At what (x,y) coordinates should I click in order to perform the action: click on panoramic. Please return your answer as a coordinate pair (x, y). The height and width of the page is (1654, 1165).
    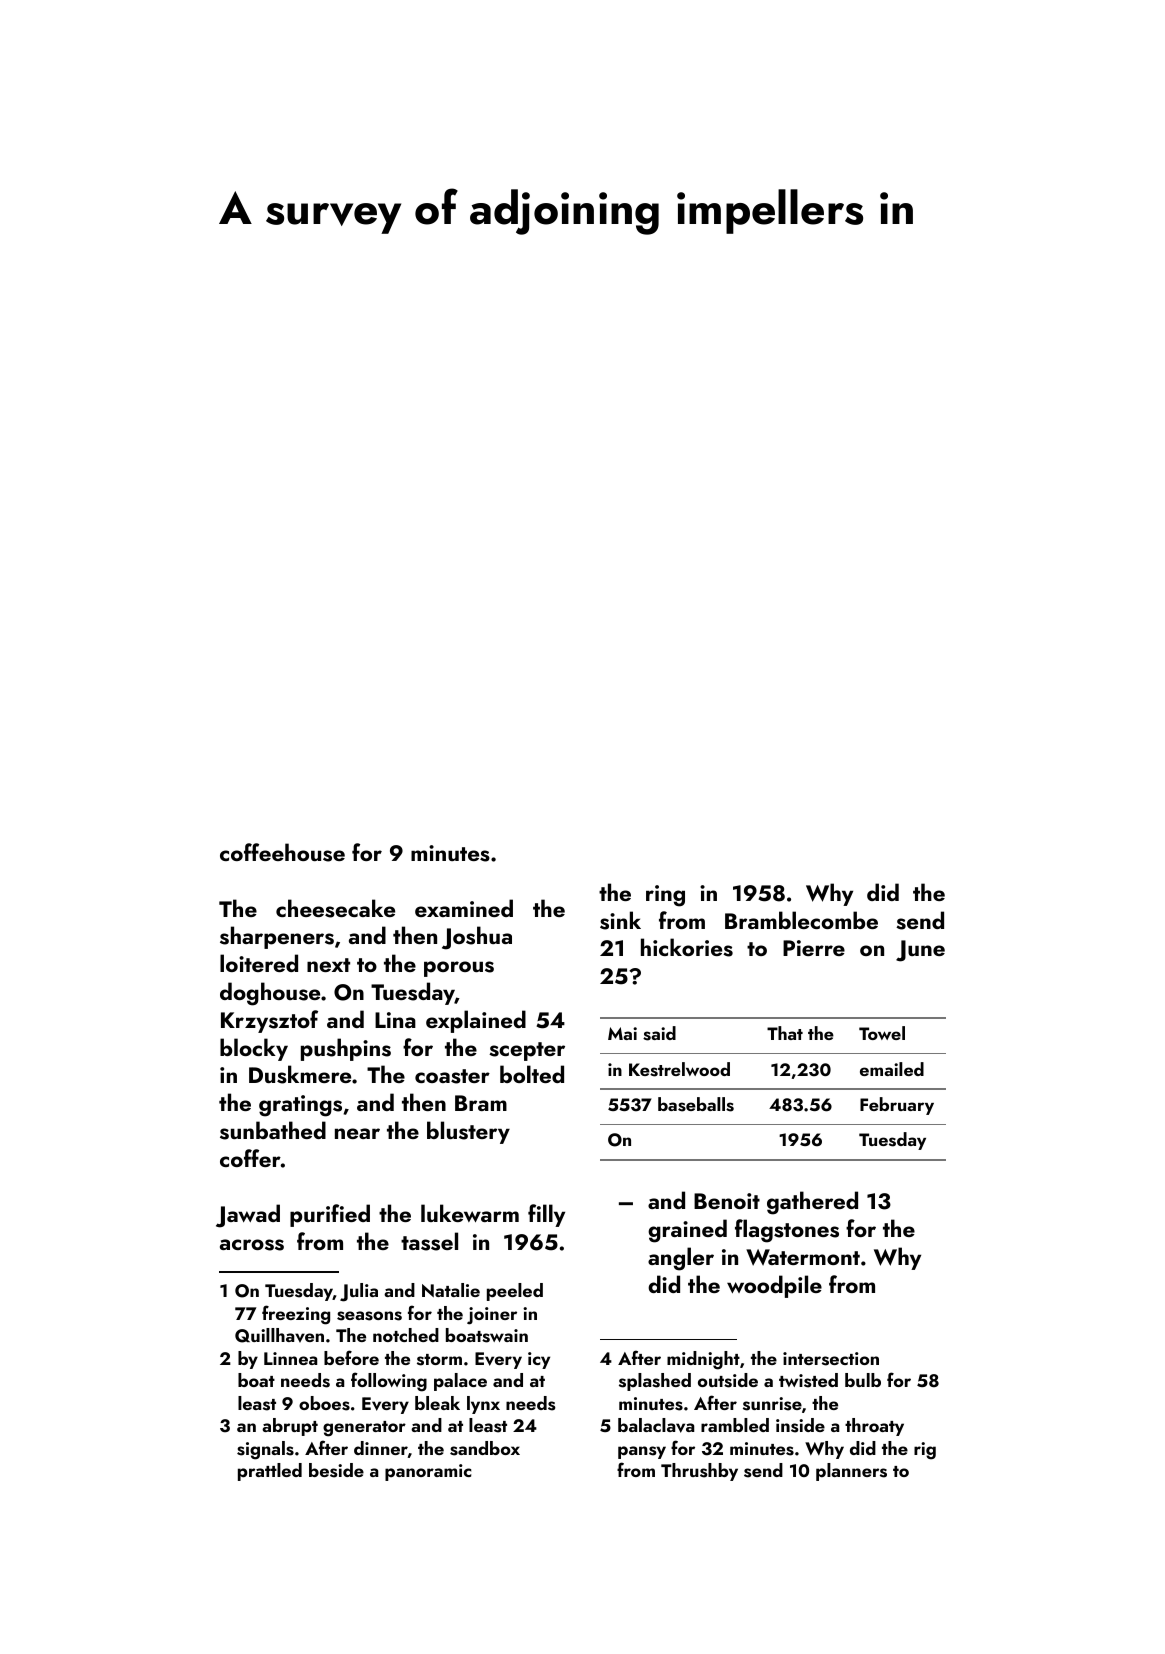
    Looking at the image, I should click on (428, 1472).
